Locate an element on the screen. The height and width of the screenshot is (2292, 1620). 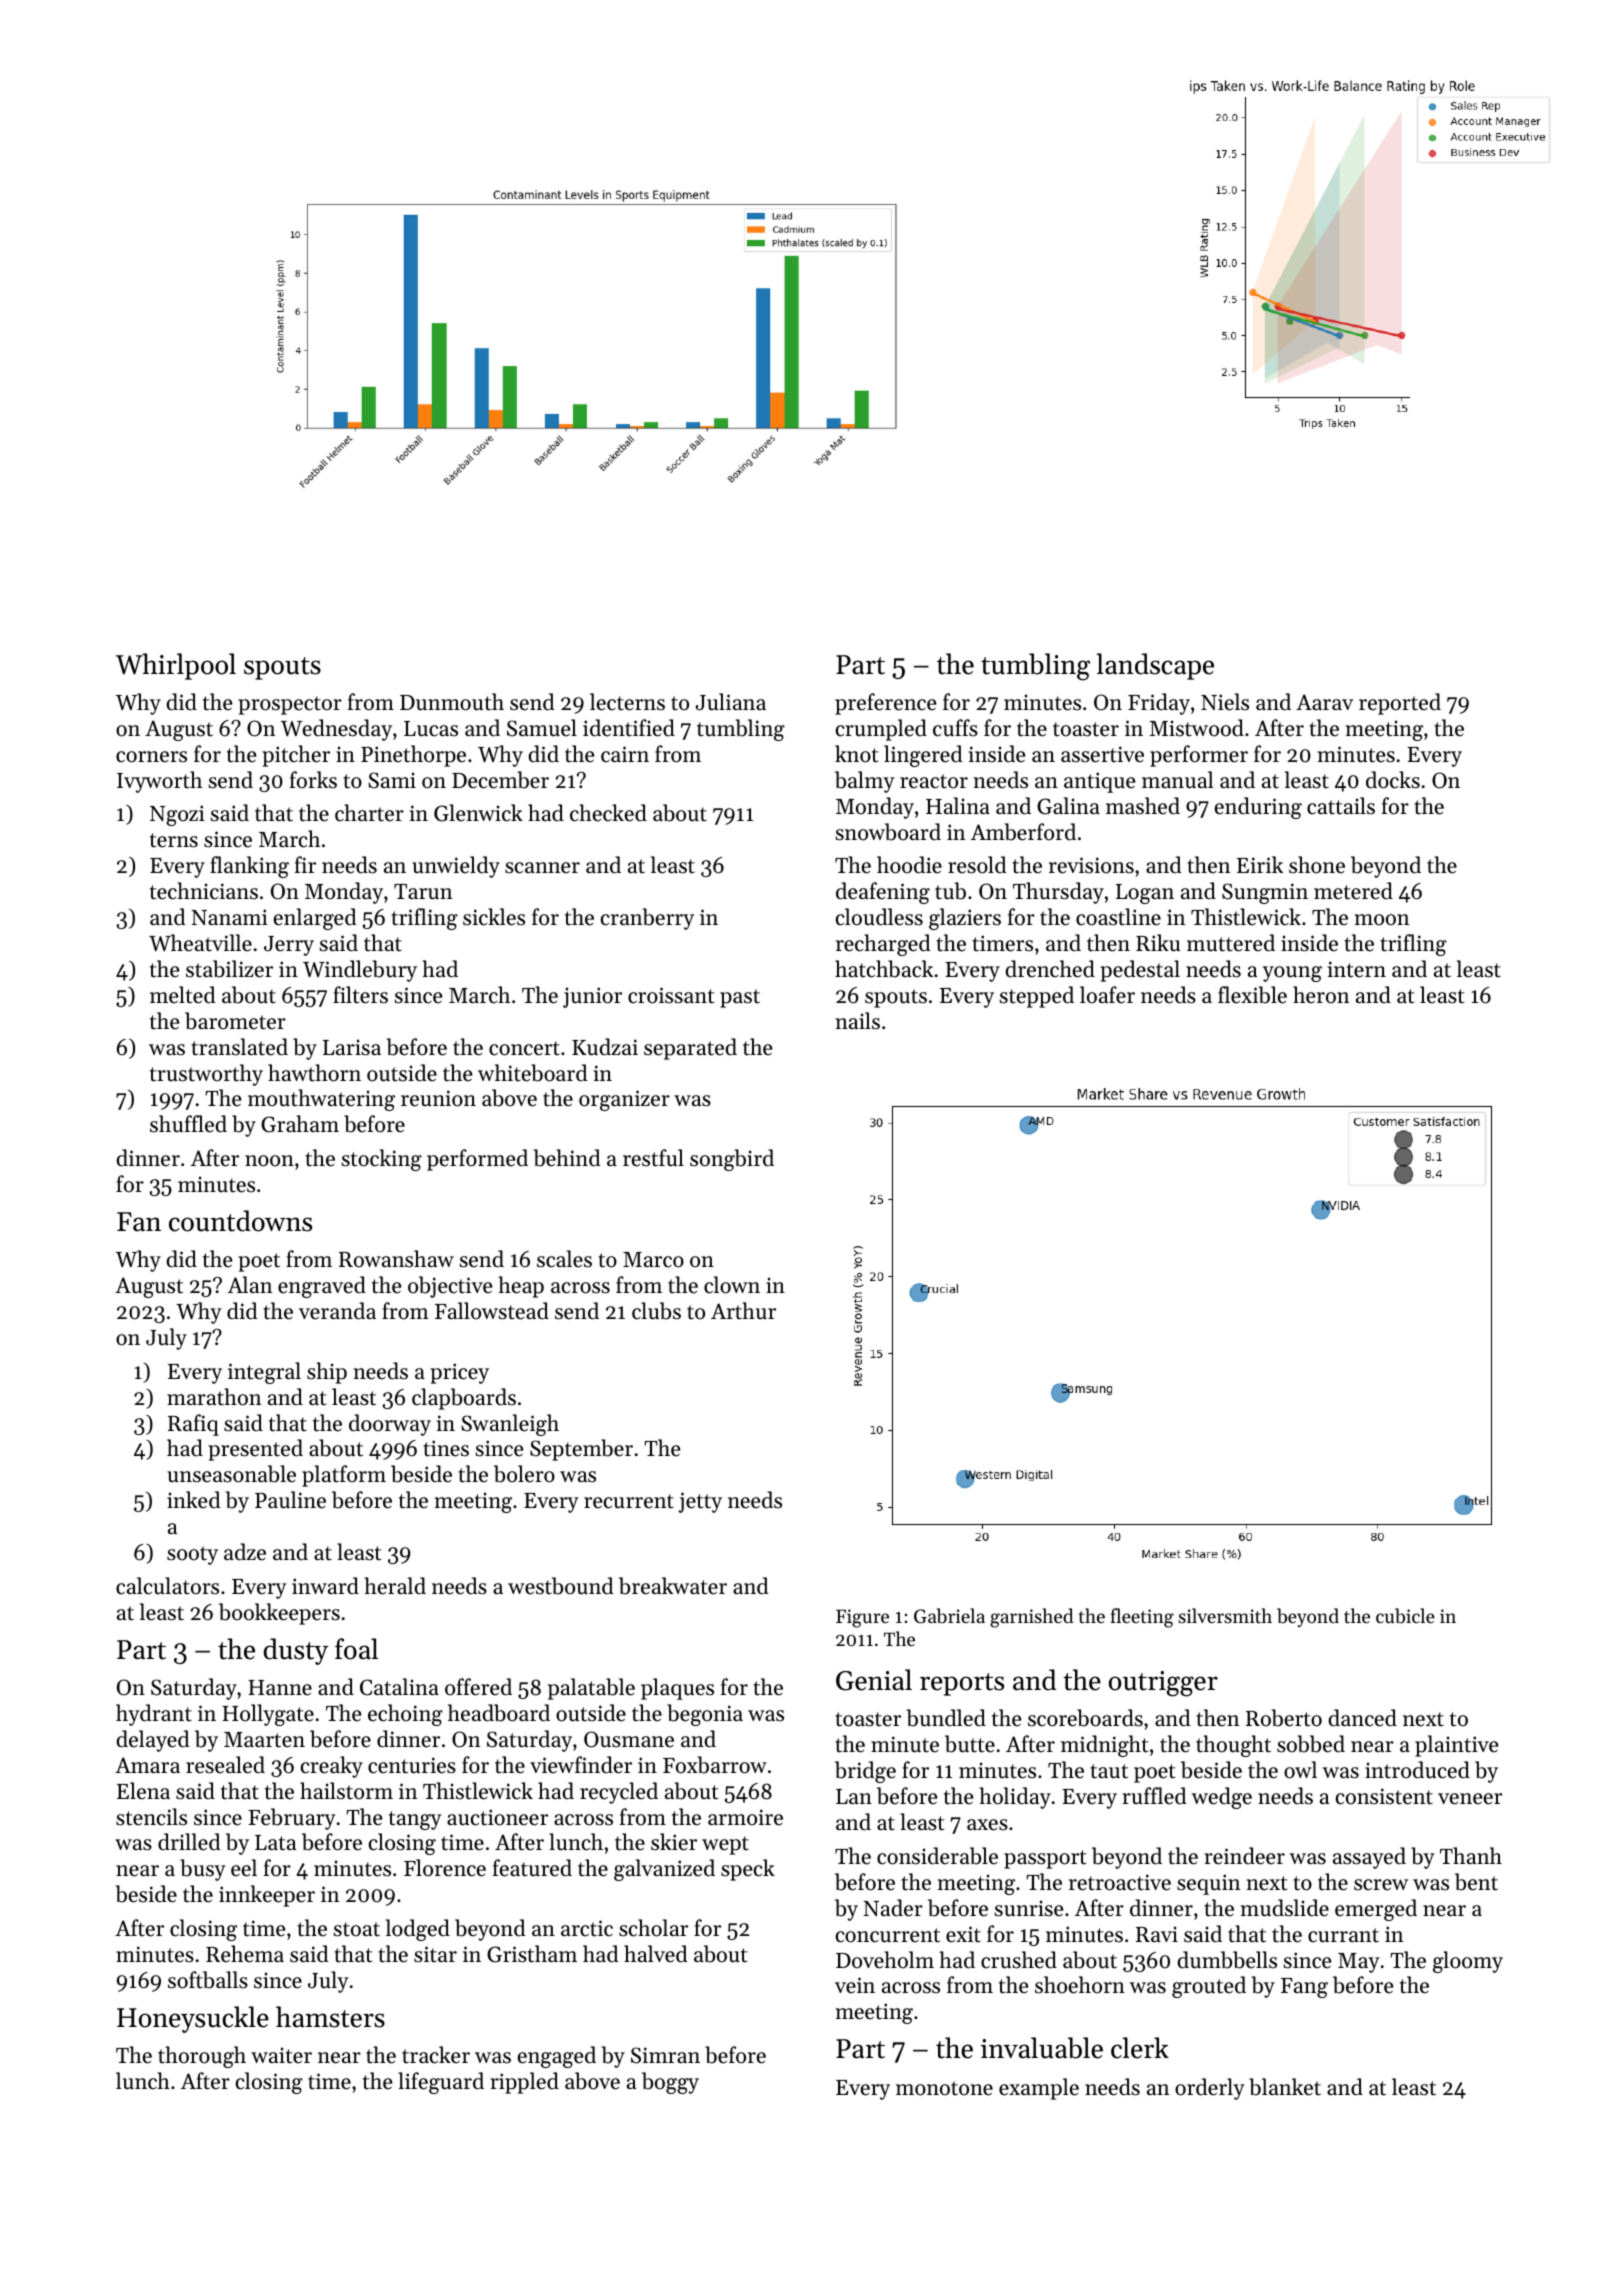
noon is located at coordinates (269, 1161).
